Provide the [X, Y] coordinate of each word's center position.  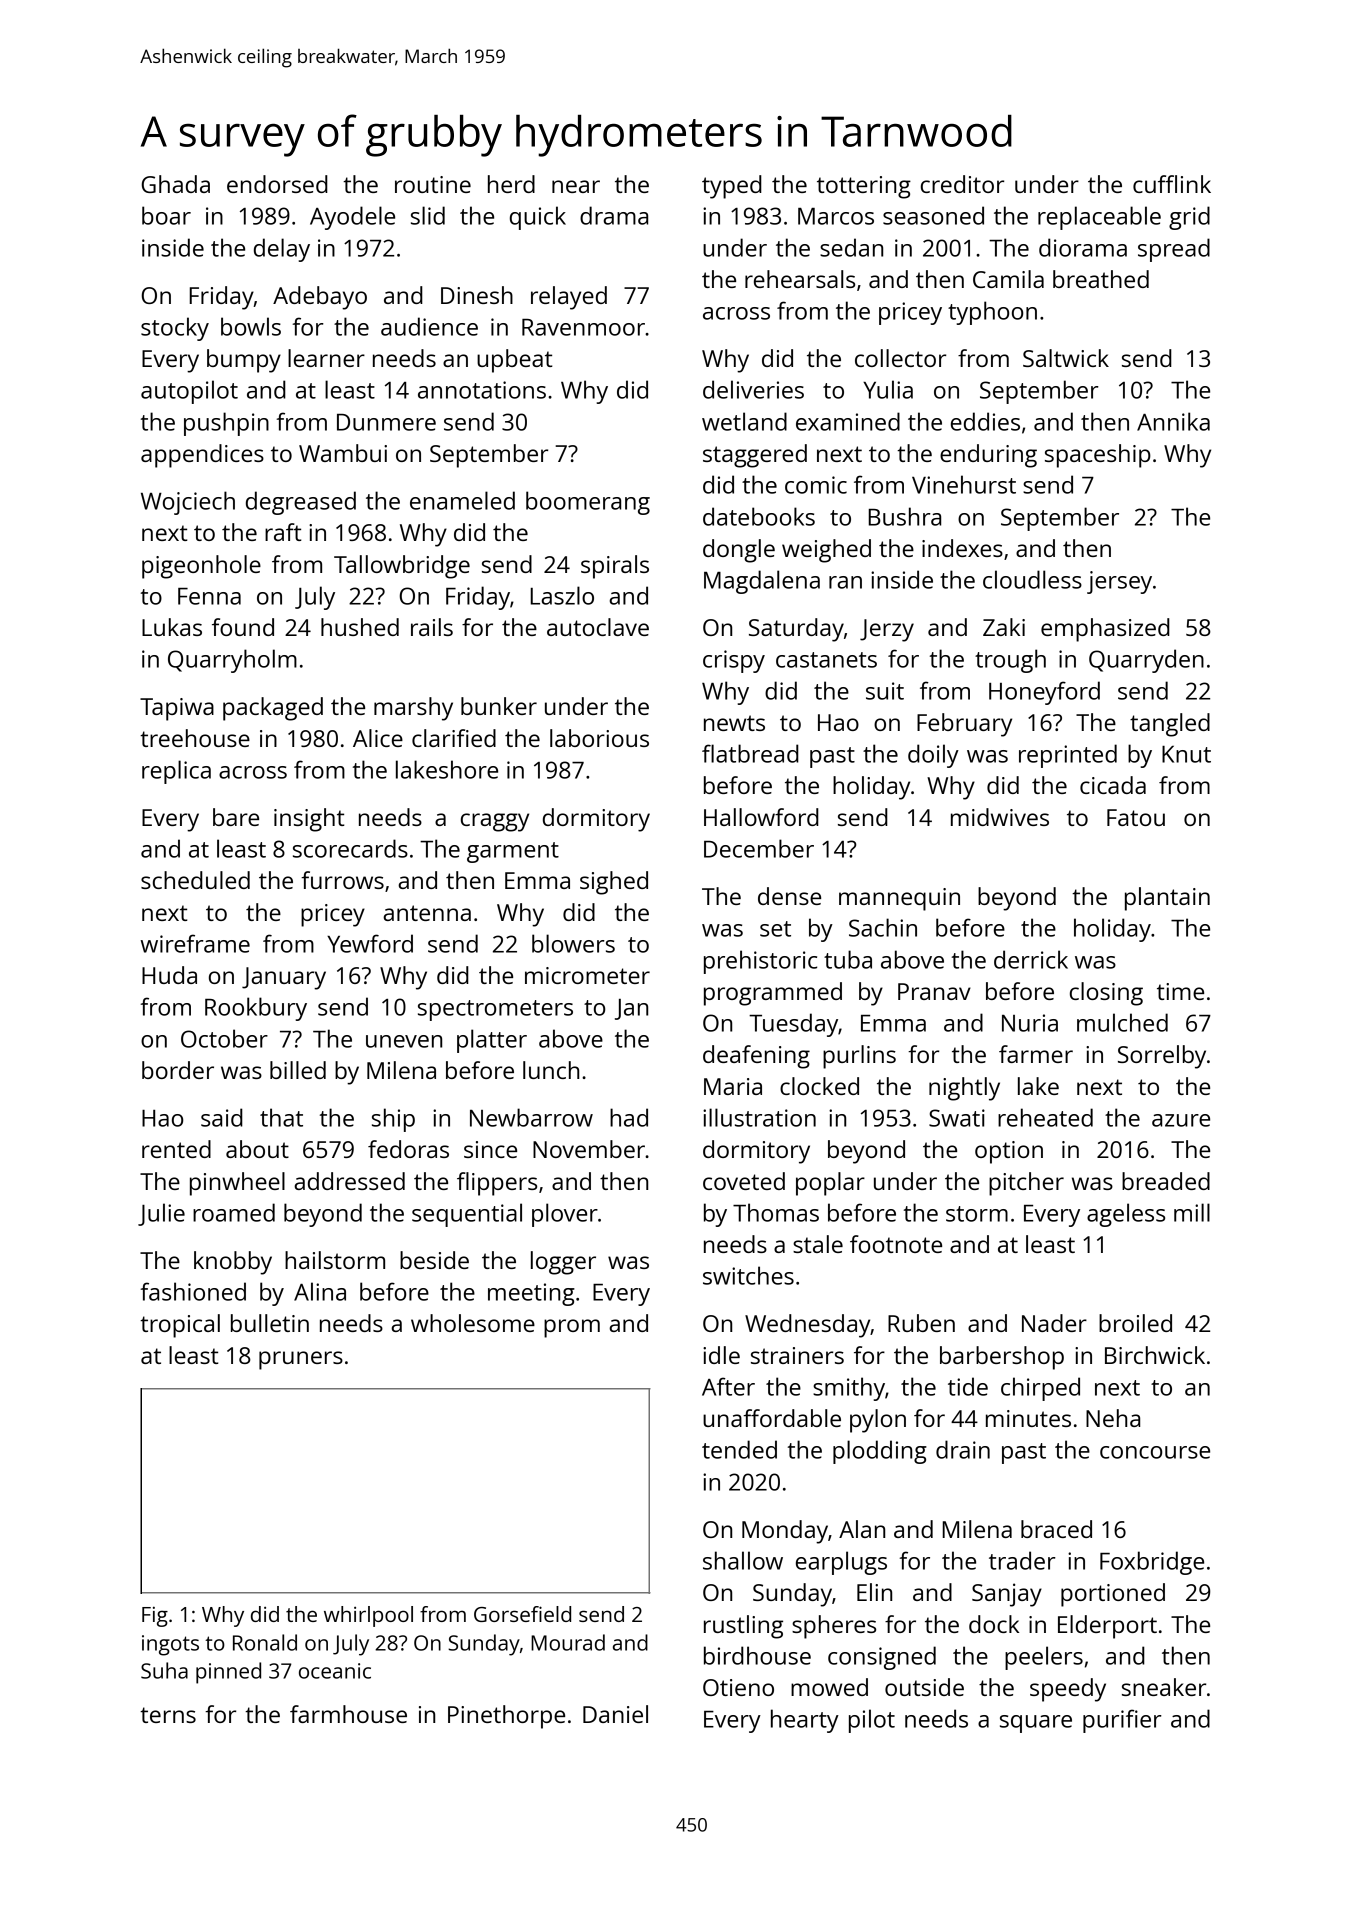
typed [732, 187]
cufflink [1172, 184]
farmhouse [348, 1714]
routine [433, 184]
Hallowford [761, 817]
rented [176, 1149]
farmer [1036, 1054]
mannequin [899, 899]
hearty [805, 1721]
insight [309, 820]
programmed [773, 994]
